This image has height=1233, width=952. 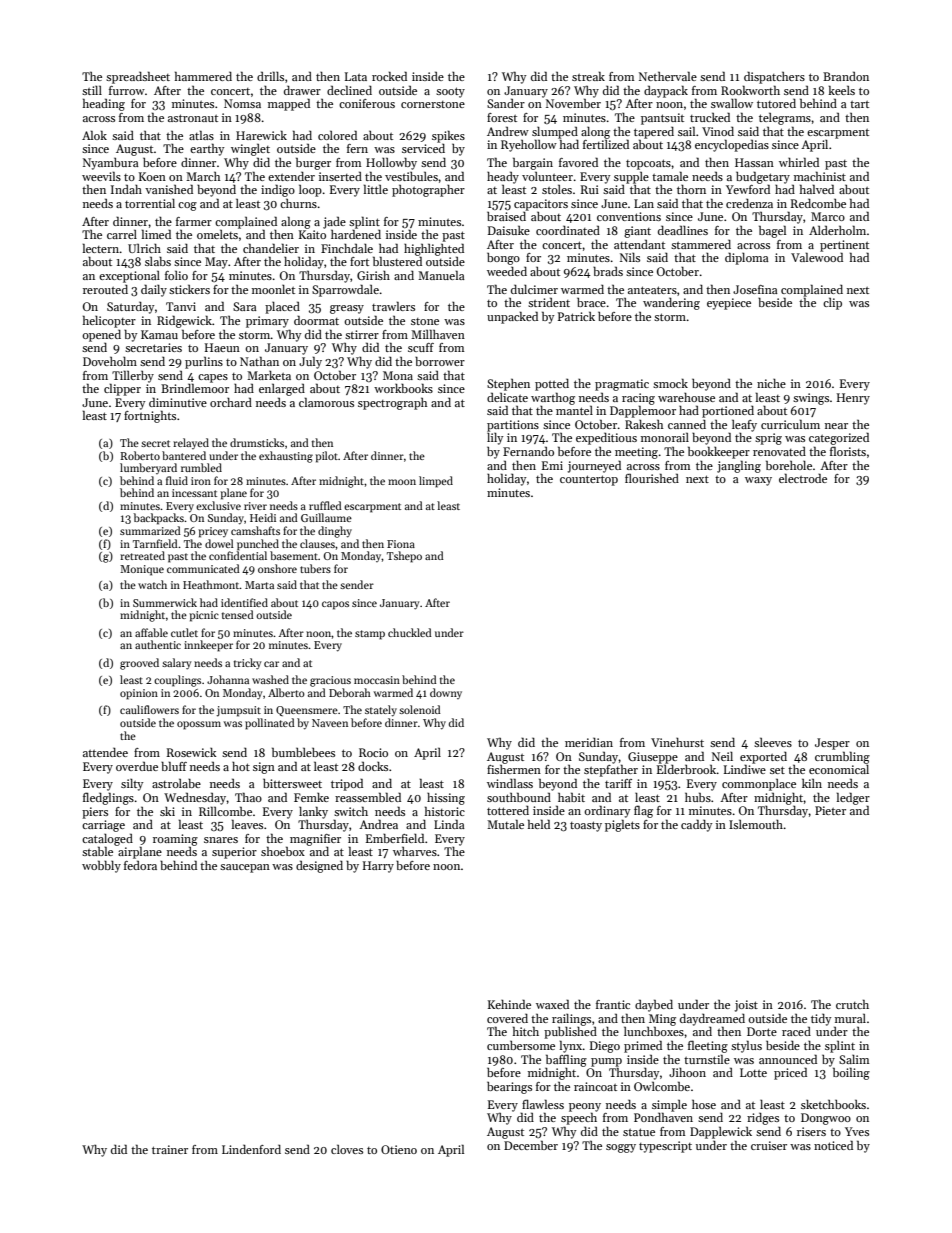 What do you see at coordinates (251, 1149) in the image?
I see `Lindenford` at bounding box center [251, 1149].
